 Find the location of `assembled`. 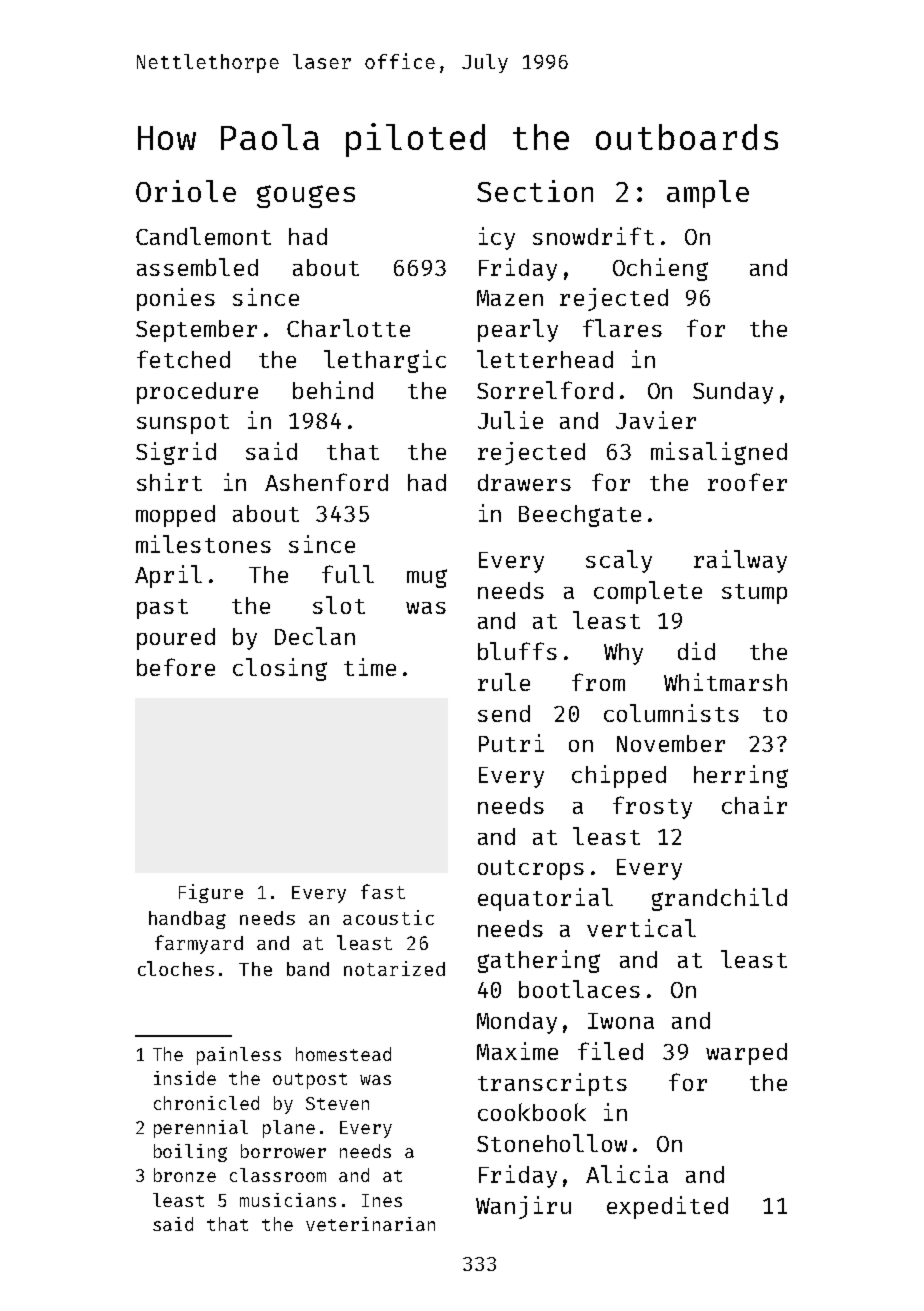

assembled is located at coordinates (197, 267).
